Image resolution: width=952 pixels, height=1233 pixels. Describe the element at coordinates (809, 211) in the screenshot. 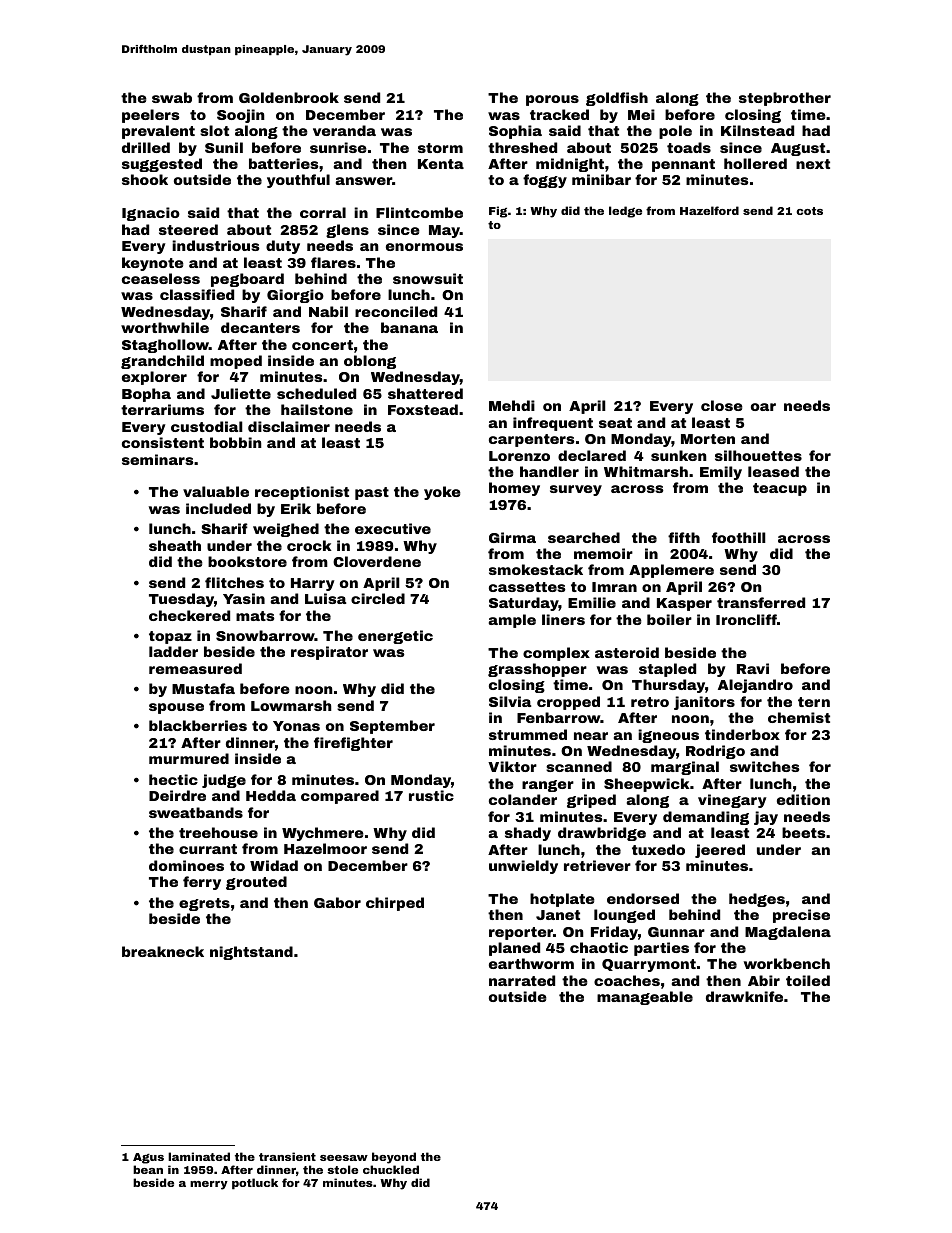

I see `cots` at that location.
